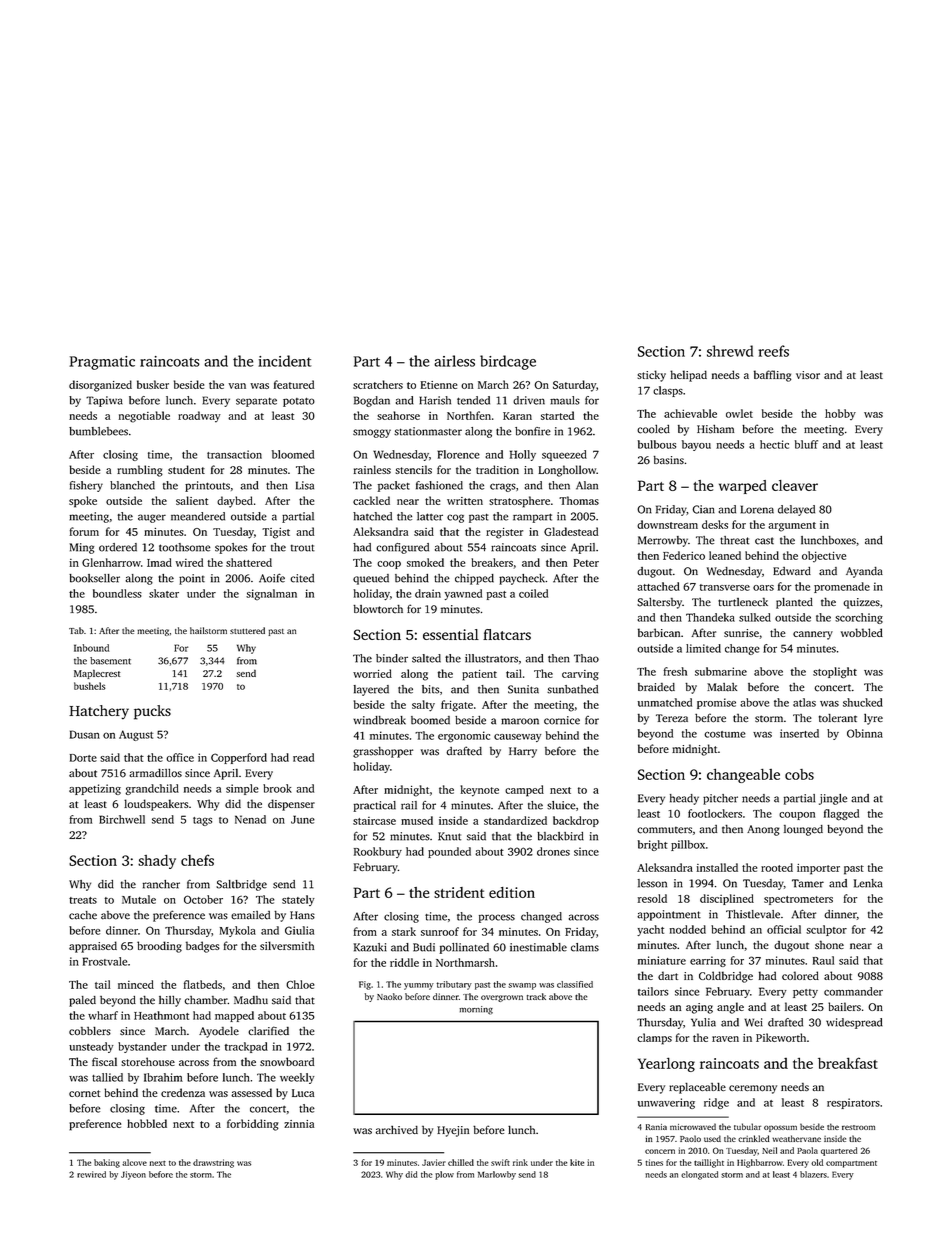 This page has height=1233, width=952. Describe the element at coordinates (808, 375) in the page. I see `visor` at that location.
